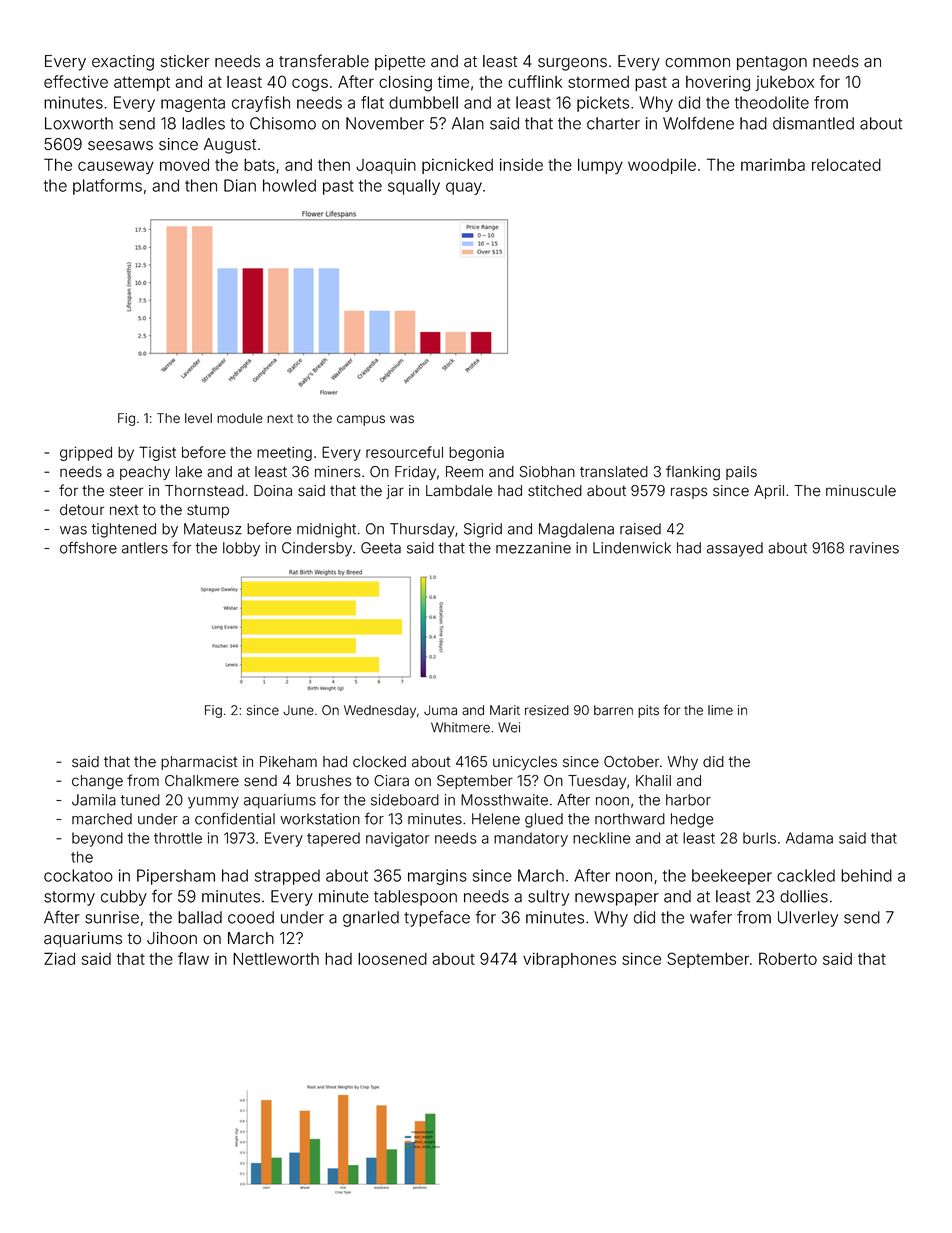  I want to click on flaw, so click(193, 958).
